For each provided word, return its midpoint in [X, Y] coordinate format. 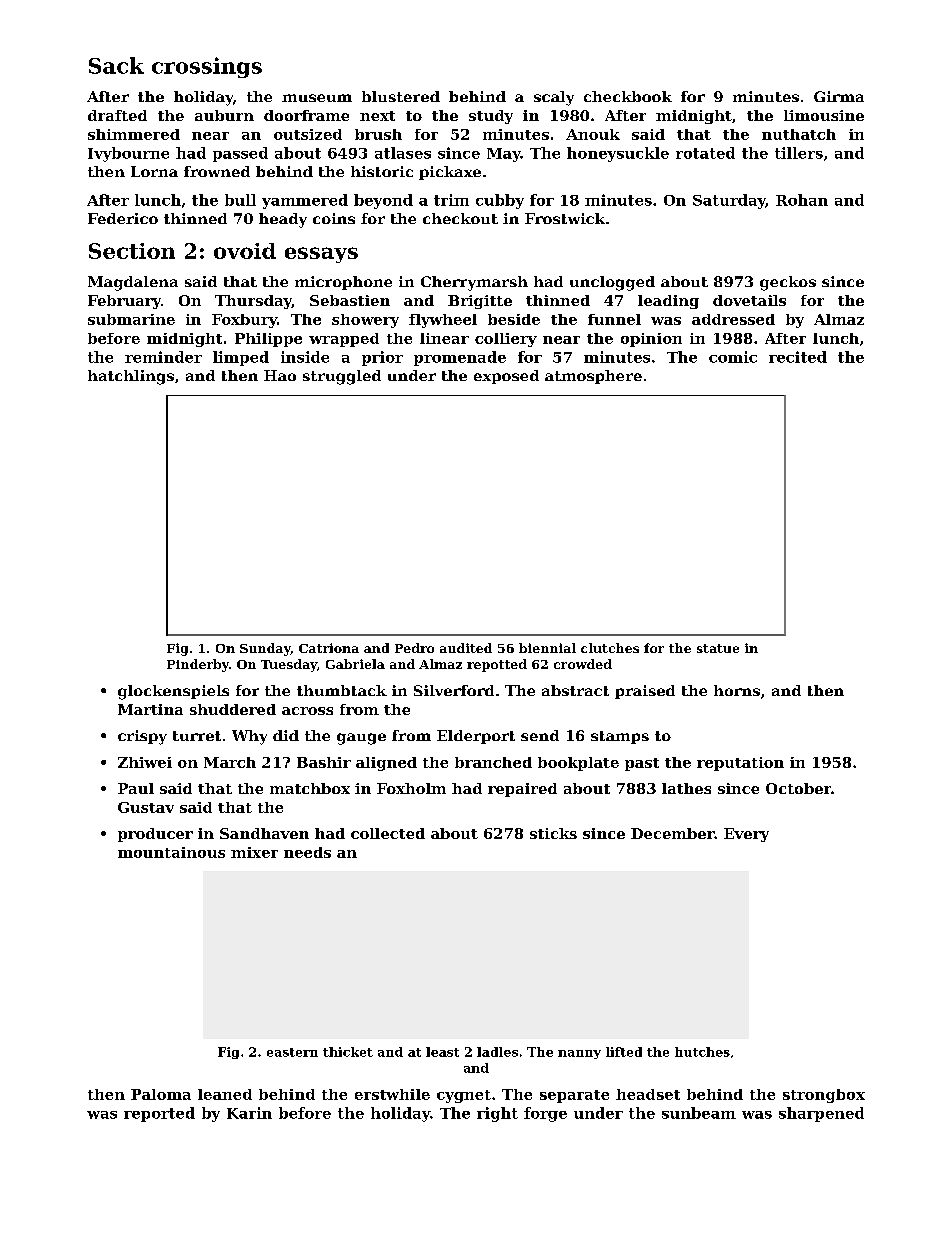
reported [159, 1114]
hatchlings [131, 377]
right [497, 1114]
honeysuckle [618, 154]
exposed [506, 377]
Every [746, 835]
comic [733, 357]
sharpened [821, 1114]
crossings [207, 67]
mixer [254, 852]
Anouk [593, 134]
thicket [348, 1052]
